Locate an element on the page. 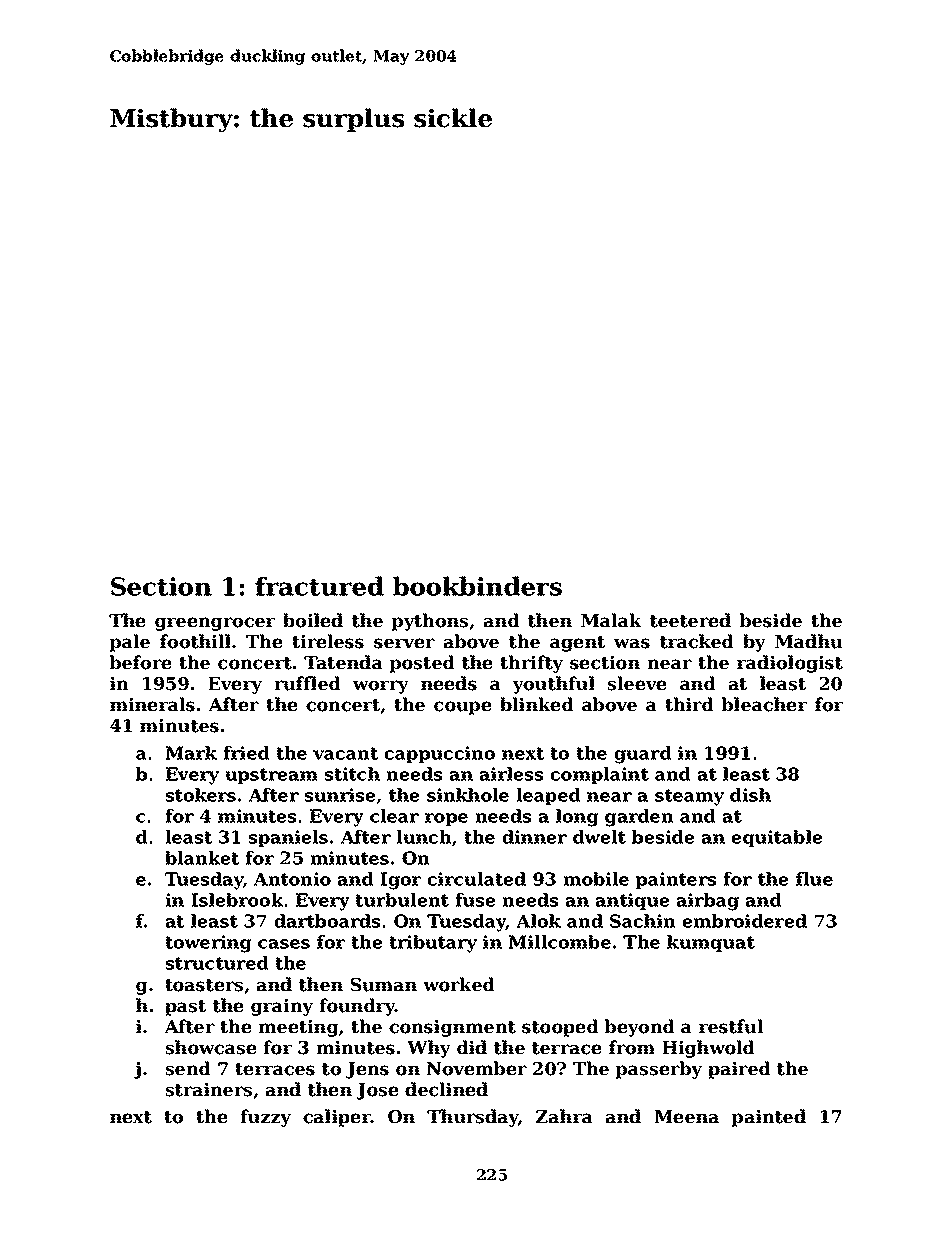 The image size is (952, 1233). toasters is located at coordinates (204, 985).
